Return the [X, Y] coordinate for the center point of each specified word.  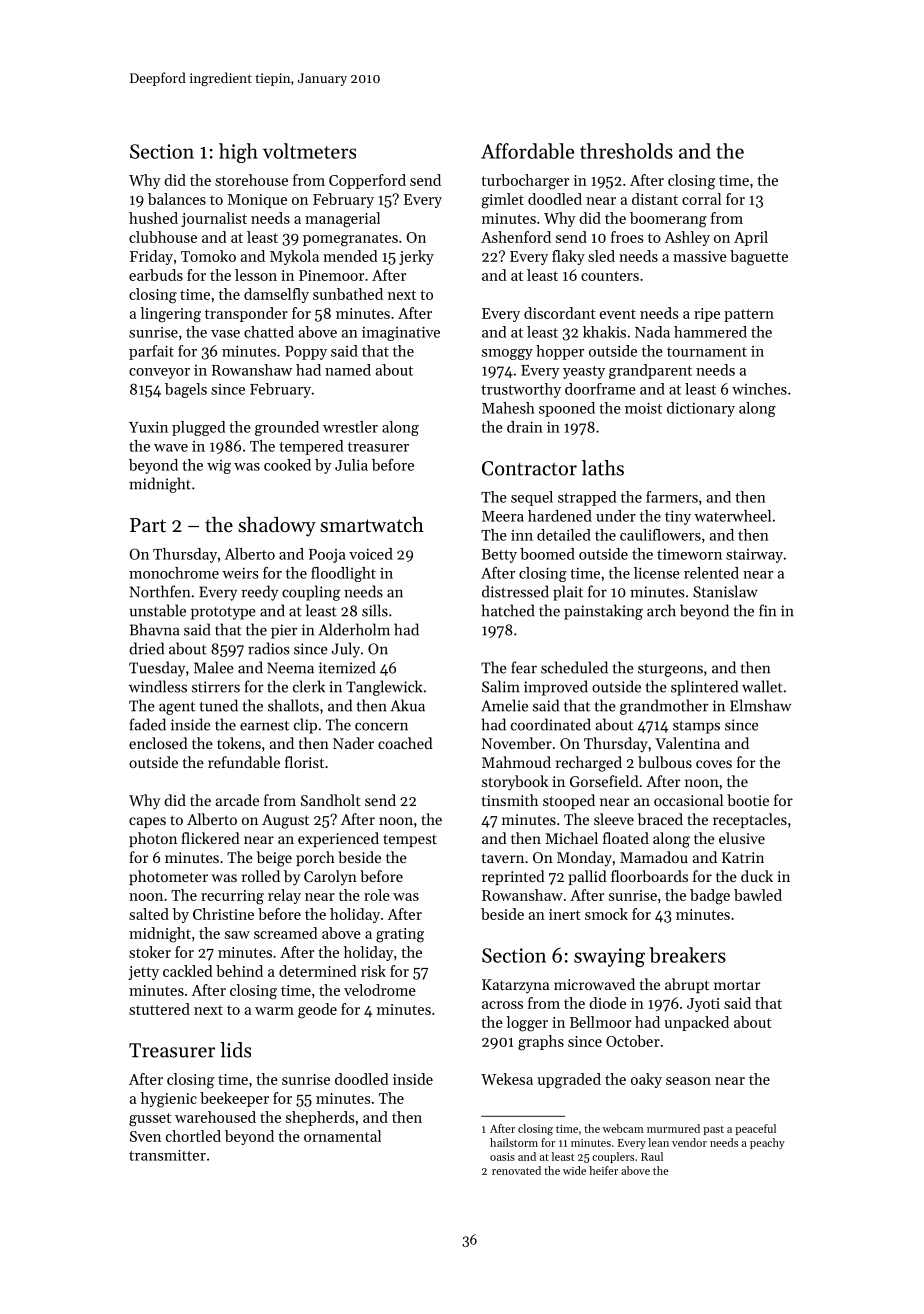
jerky [416, 257]
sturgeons [670, 670]
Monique [257, 201]
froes [627, 237]
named [348, 370]
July [346, 650]
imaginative [401, 333]
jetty [144, 973]
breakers [687, 955]
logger [527, 1024]
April [751, 238]
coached [405, 743]
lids [235, 1050]
